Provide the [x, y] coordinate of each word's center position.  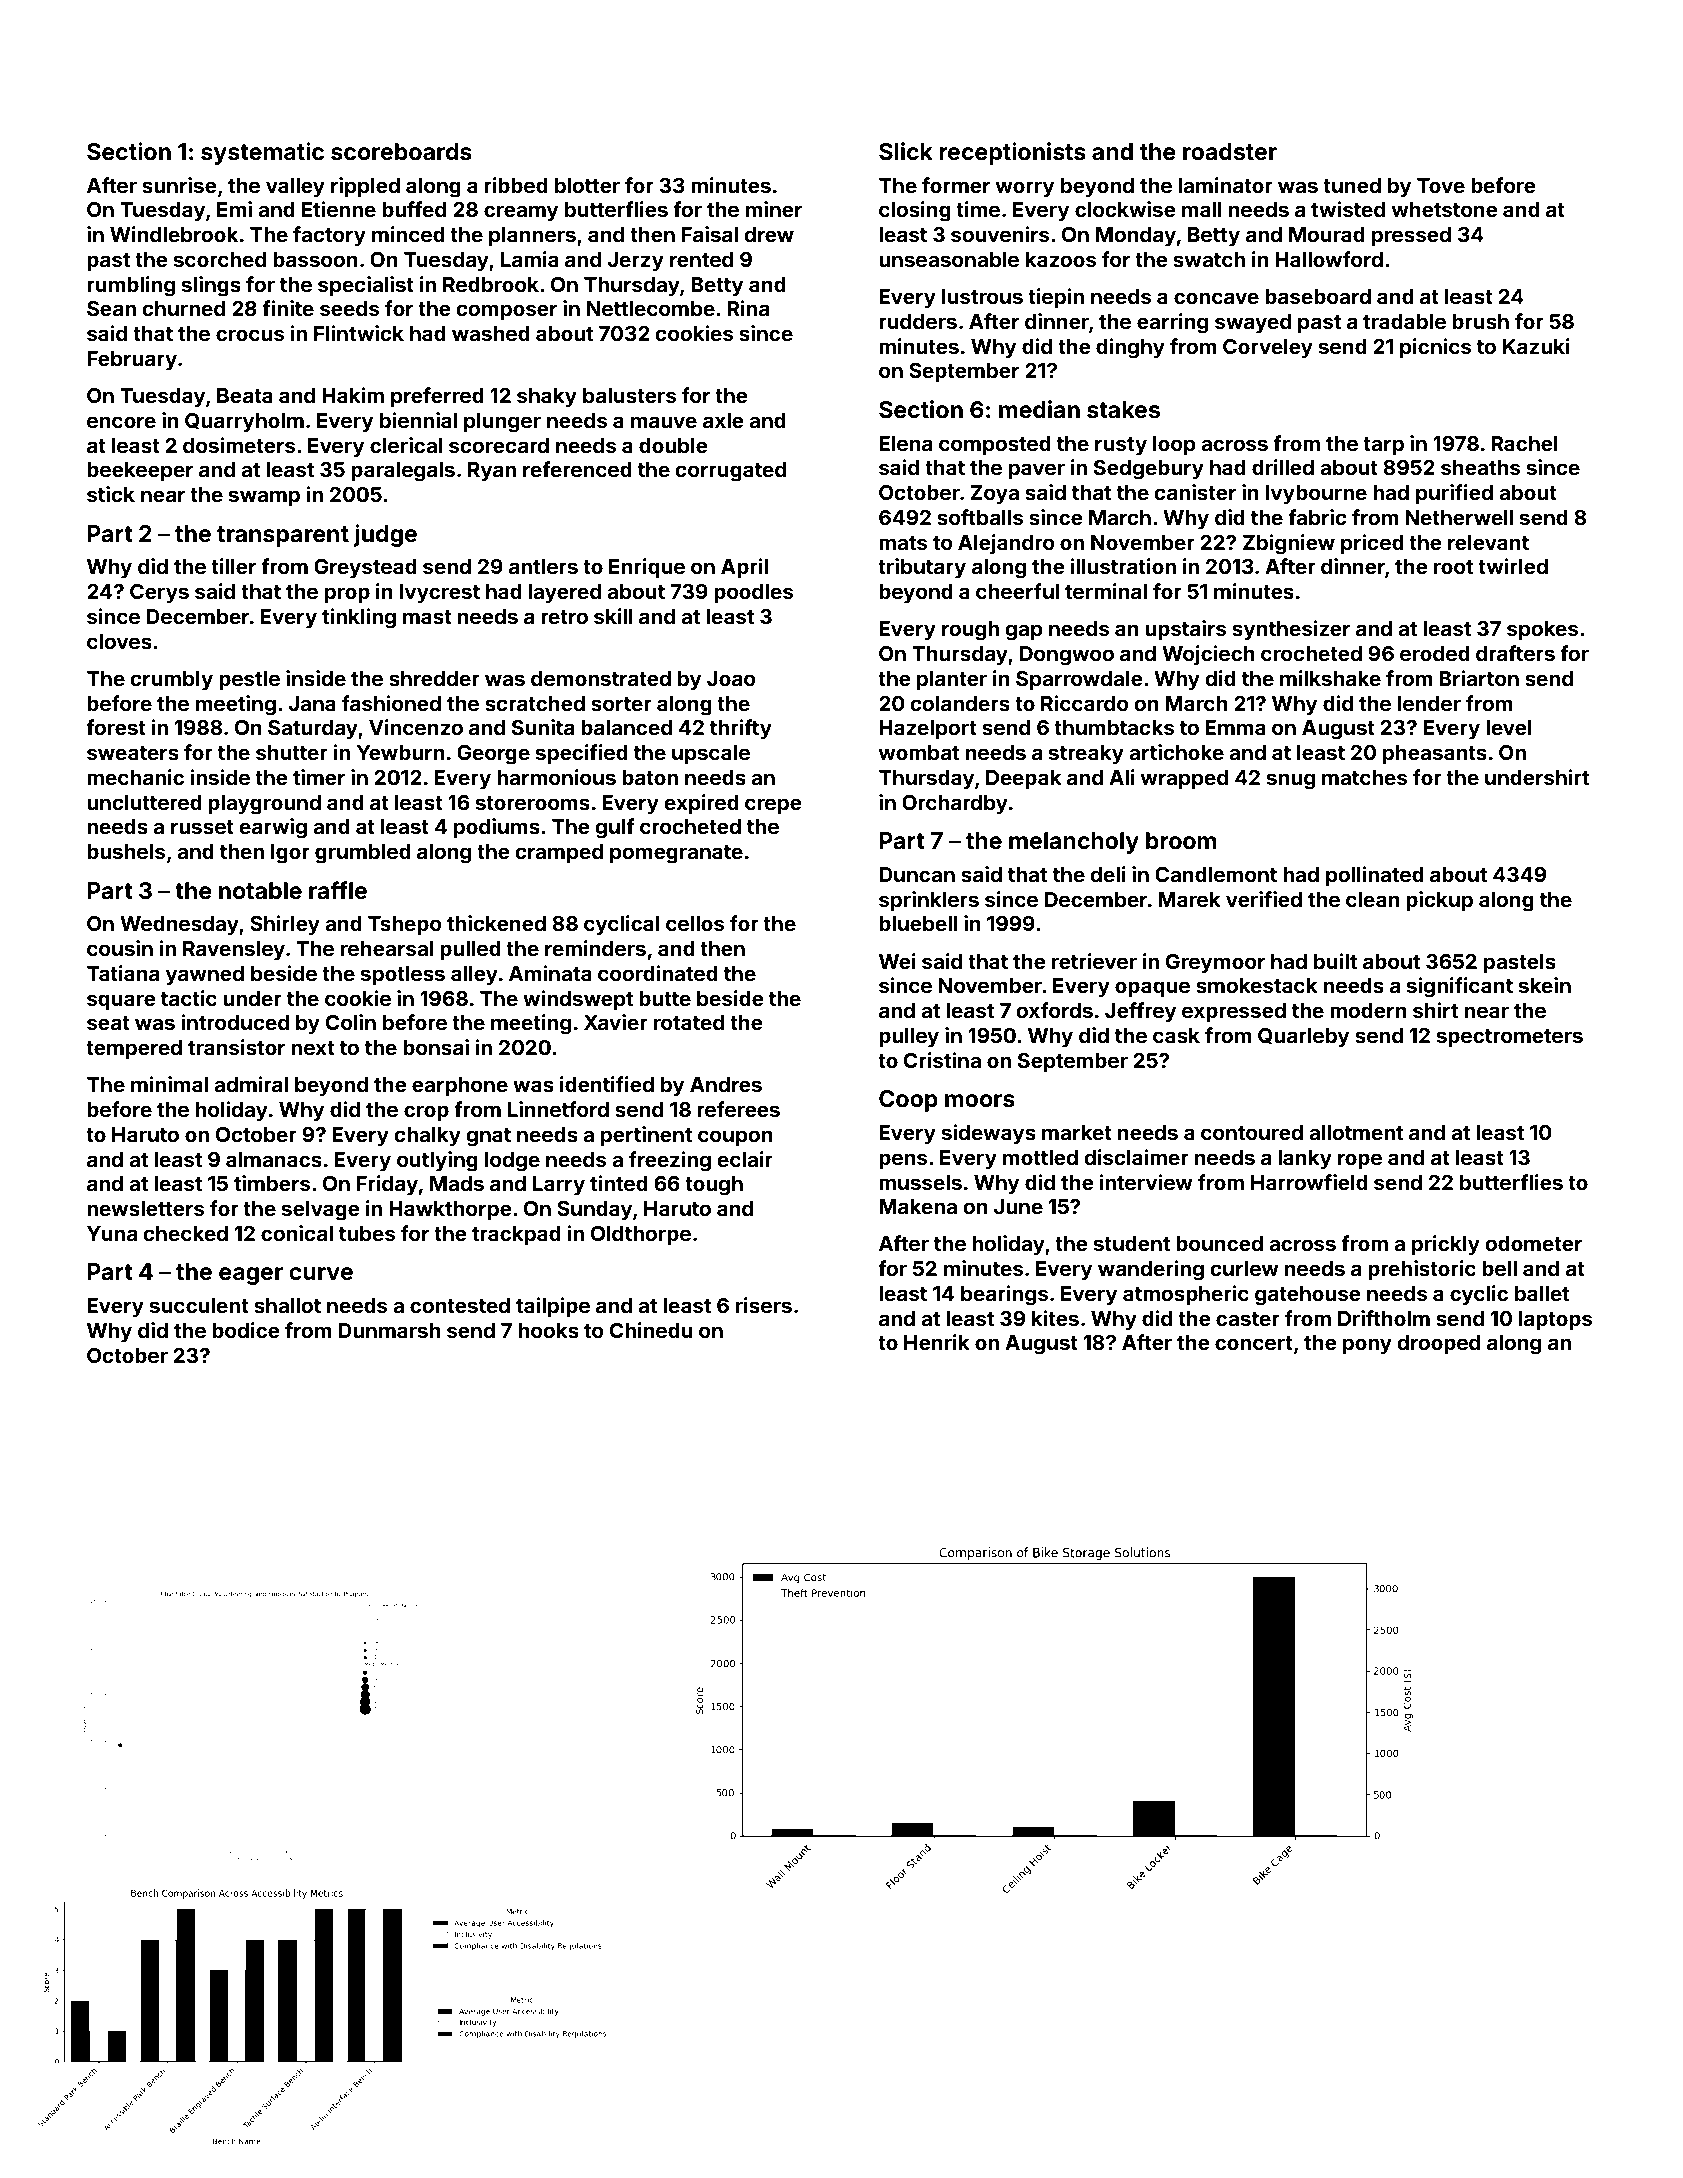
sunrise [179, 185]
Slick [906, 151]
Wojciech [1208, 655]
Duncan [917, 874]
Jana [312, 703]
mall [1202, 209]
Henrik [937, 1342]
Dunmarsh [389, 1330]
